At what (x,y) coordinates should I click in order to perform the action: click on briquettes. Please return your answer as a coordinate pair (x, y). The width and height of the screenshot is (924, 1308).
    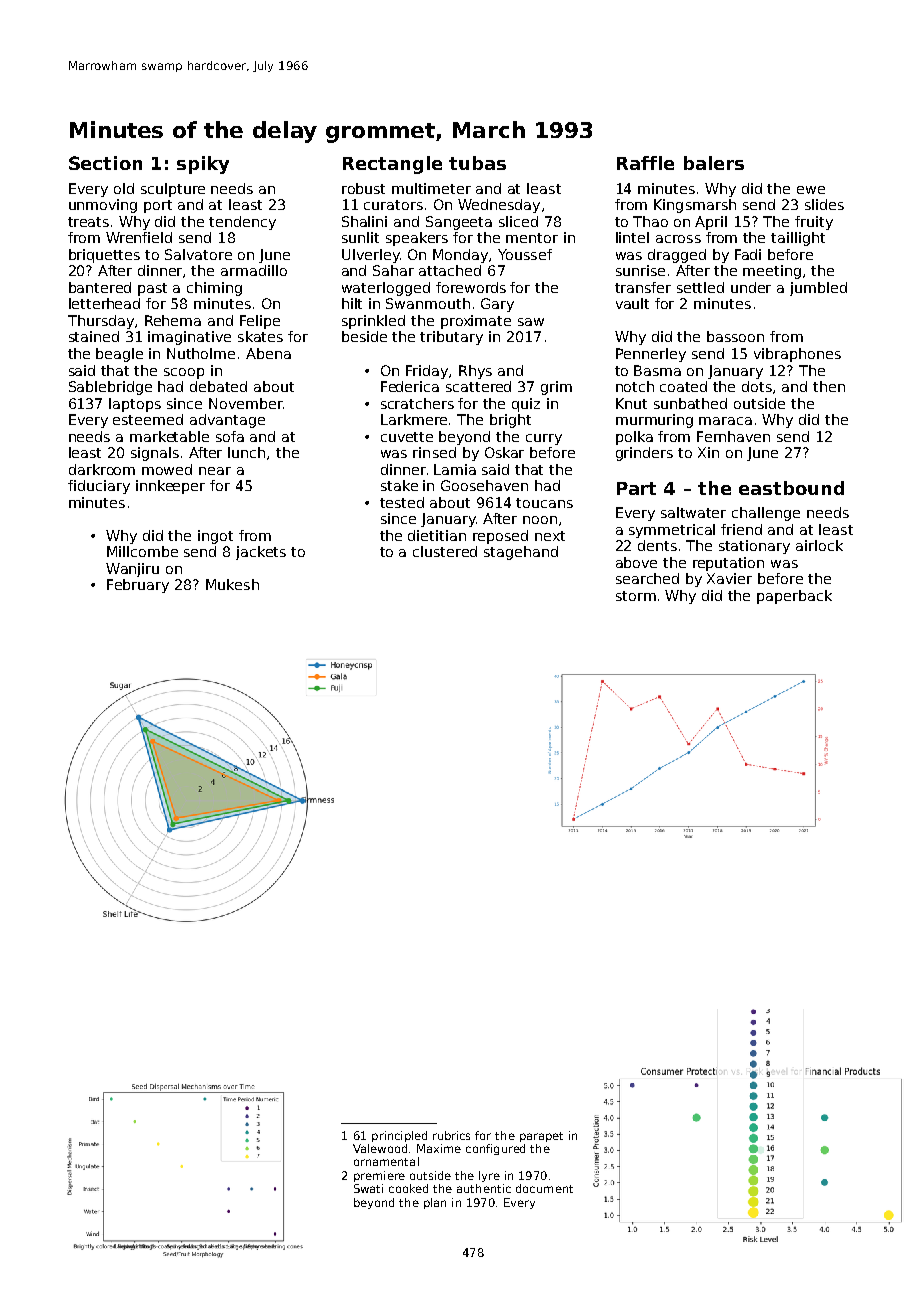
    Looking at the image, I should click on (104, 256).
